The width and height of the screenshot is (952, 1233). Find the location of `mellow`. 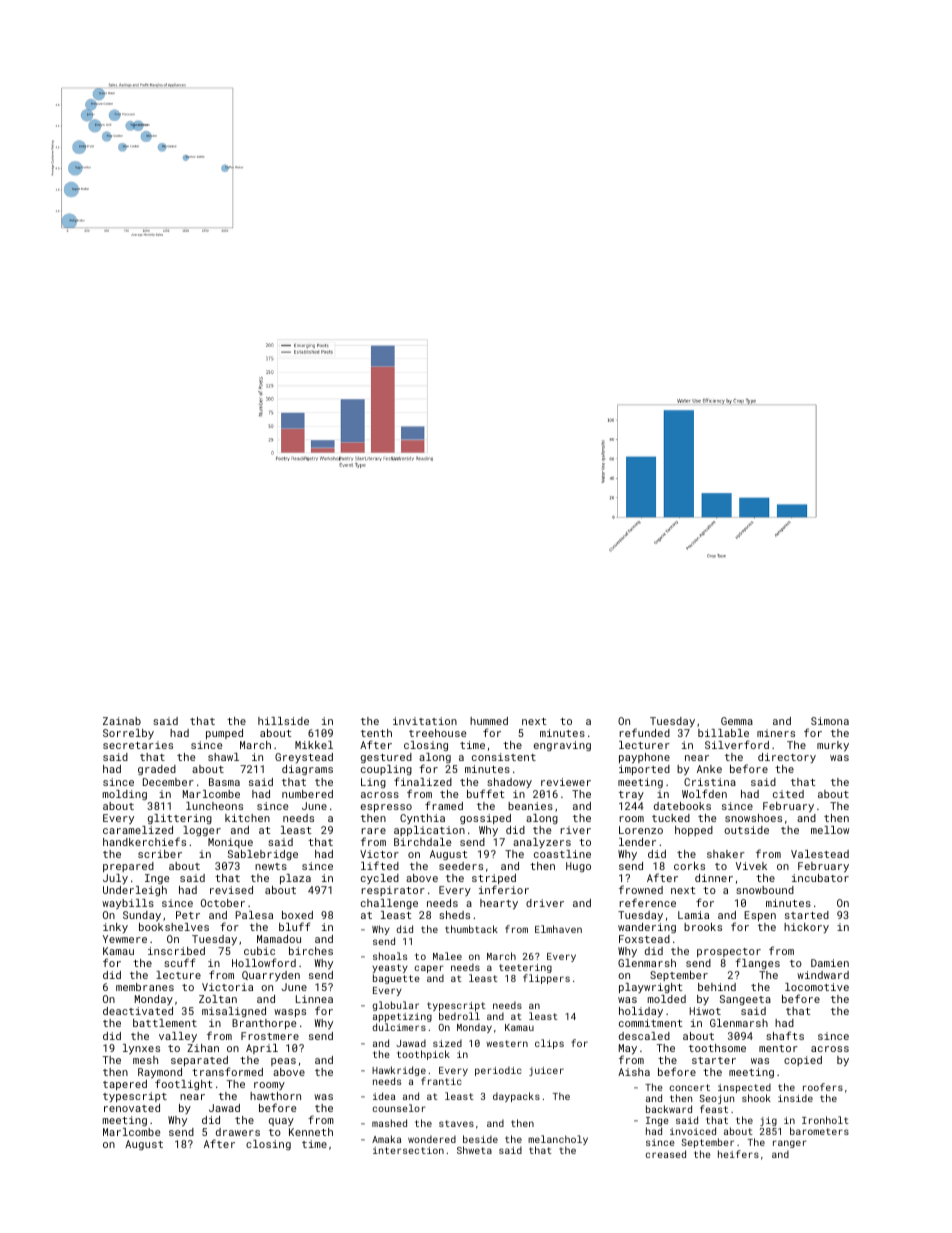

mellow is located at coordinates (830, 830).
